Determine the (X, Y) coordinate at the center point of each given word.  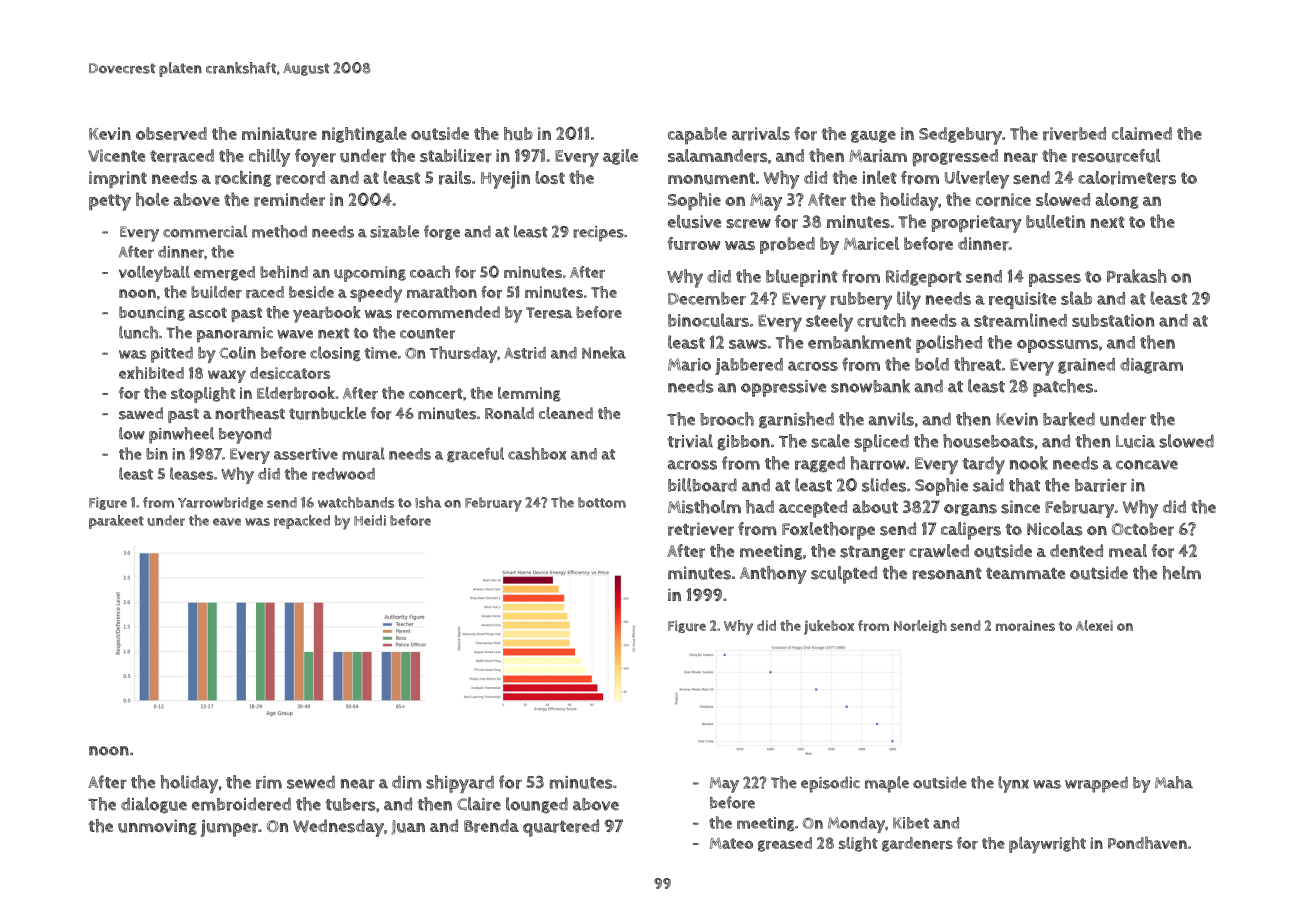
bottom (602, 502)
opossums (1057, 346)
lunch (138, 332)
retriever (701, 529)
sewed (311, 782)
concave (1147, 465)
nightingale (364, 135)
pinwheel (181, 435)
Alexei (1094, 625)
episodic (830, 784)
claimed (1142, 133)
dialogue (154, 805)
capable (697, 136)
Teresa (549, 313)
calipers (971, 531)
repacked (302, 522)
